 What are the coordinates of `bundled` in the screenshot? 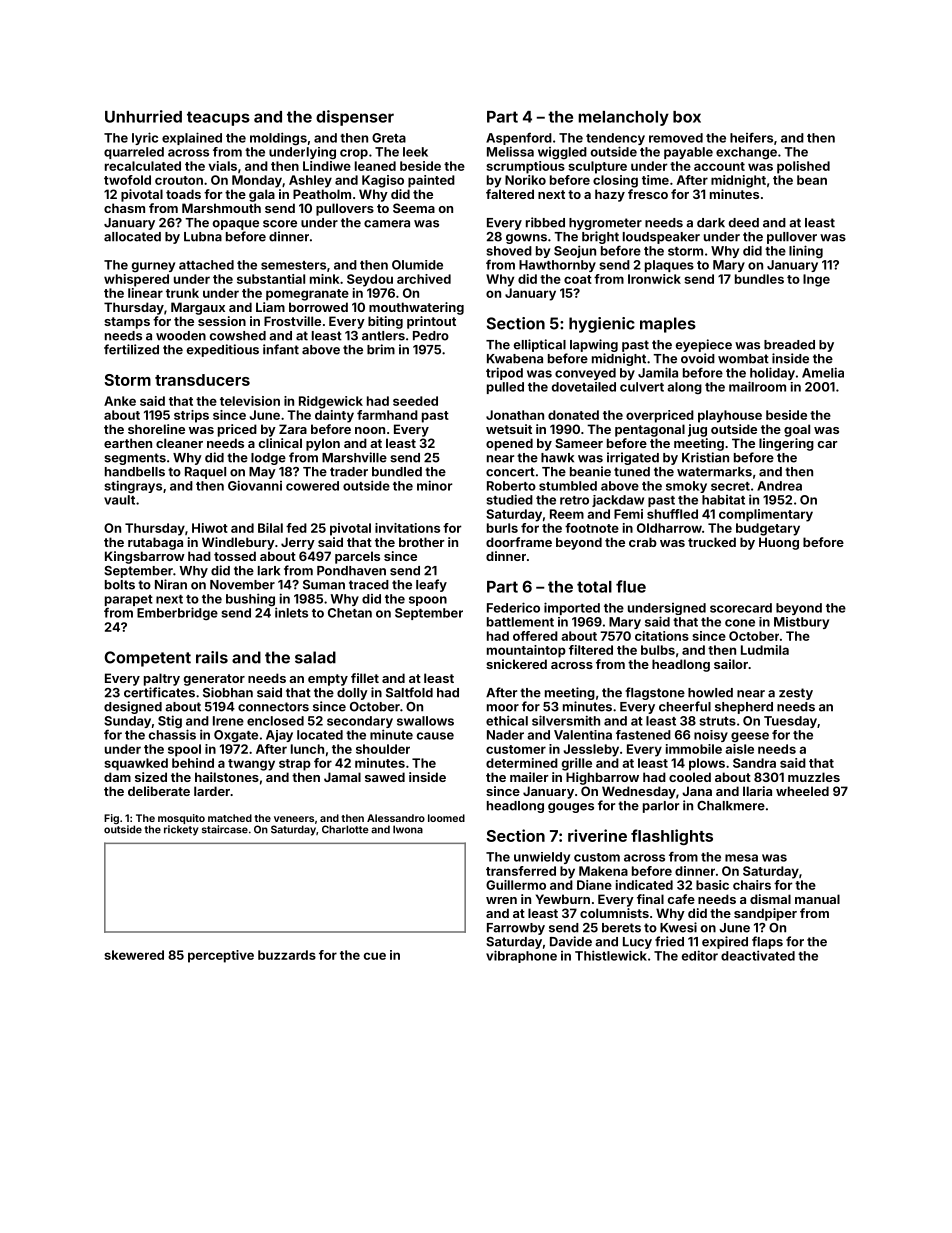 It's located at (397, 472).
